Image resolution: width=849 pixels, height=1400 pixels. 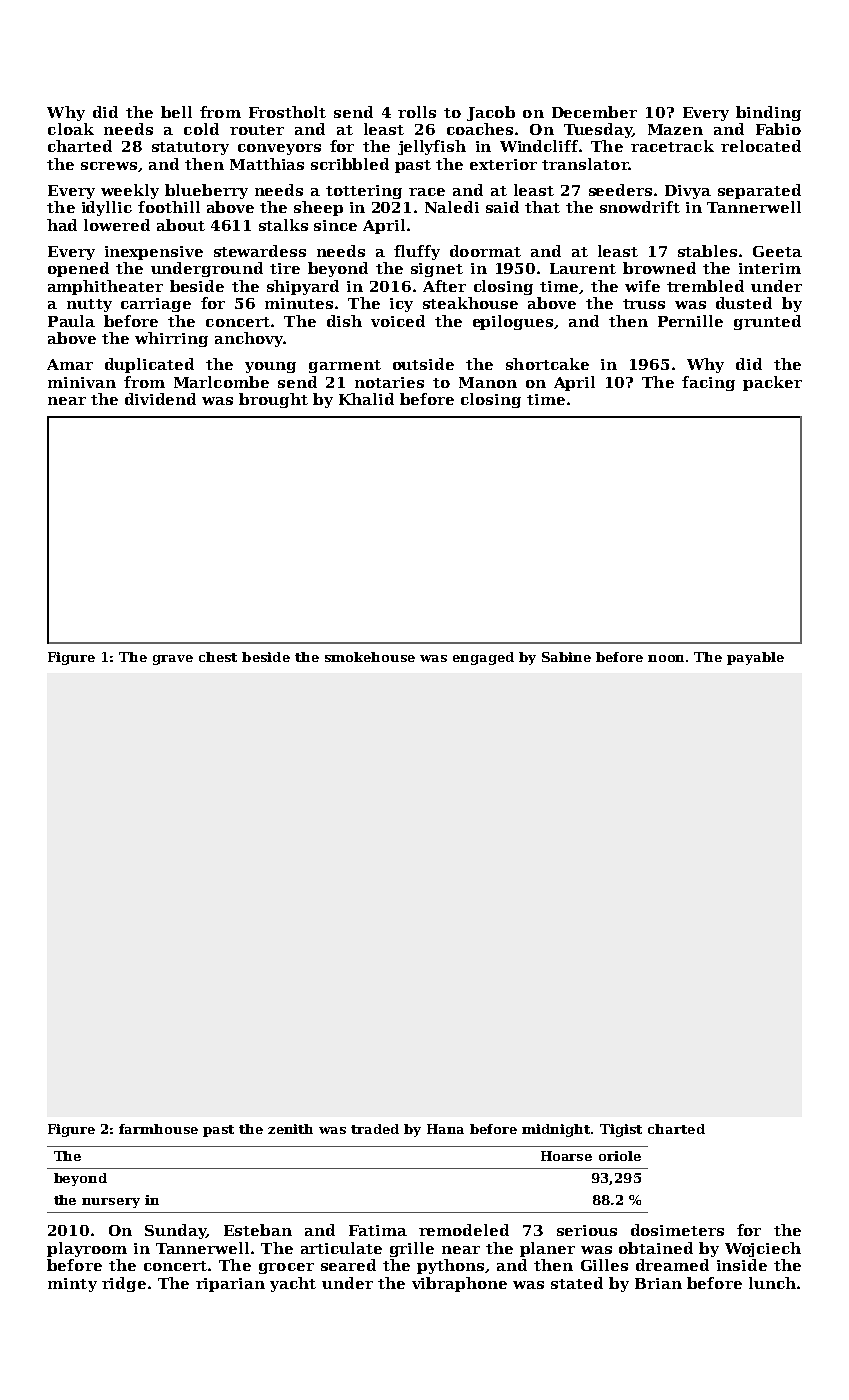 I want to click on grave, so click(x=173, y=660).
